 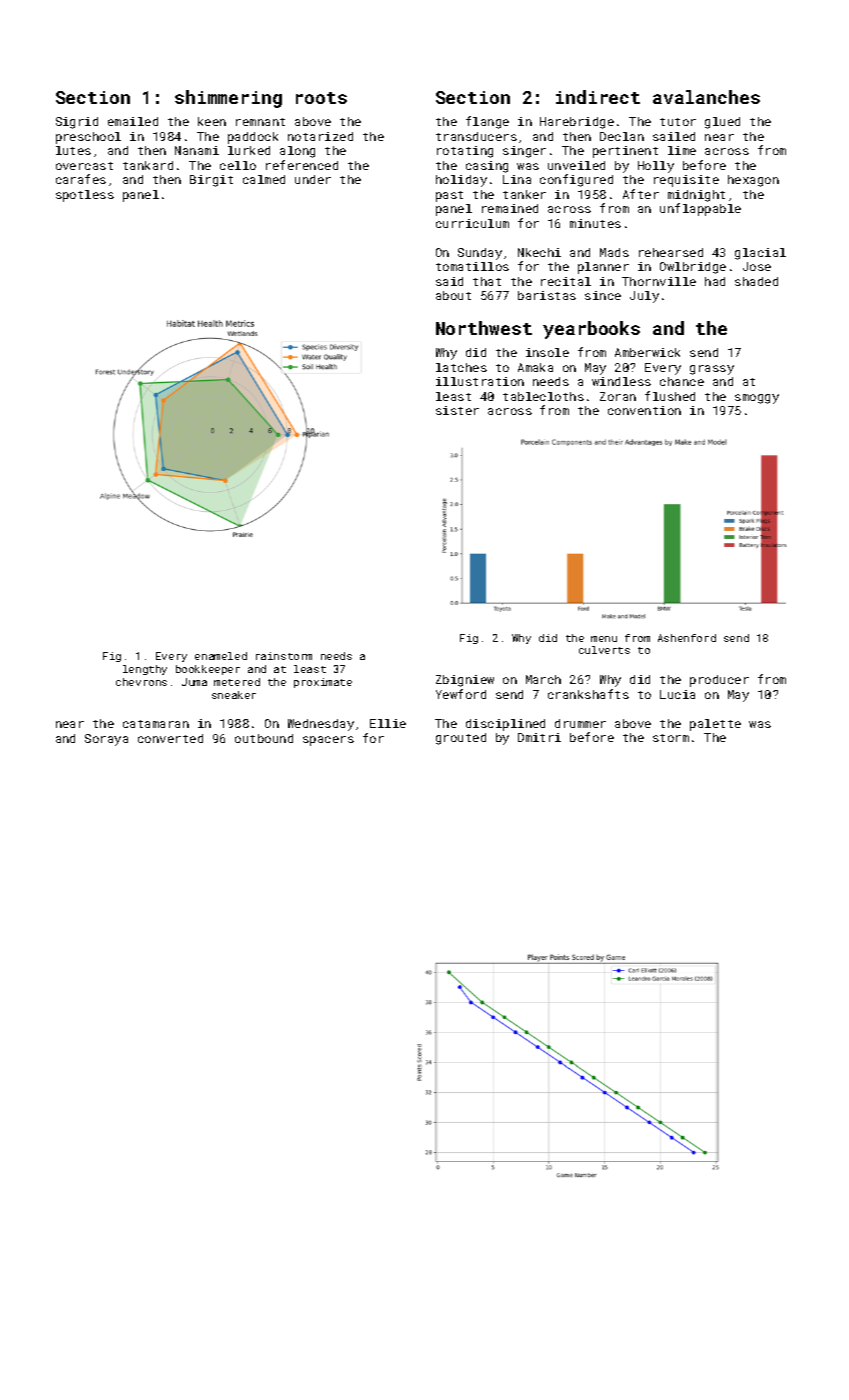 What do you see at coordinates (659, 281) in the page?
I see `Thornville` at bounding box center [659, 281].
